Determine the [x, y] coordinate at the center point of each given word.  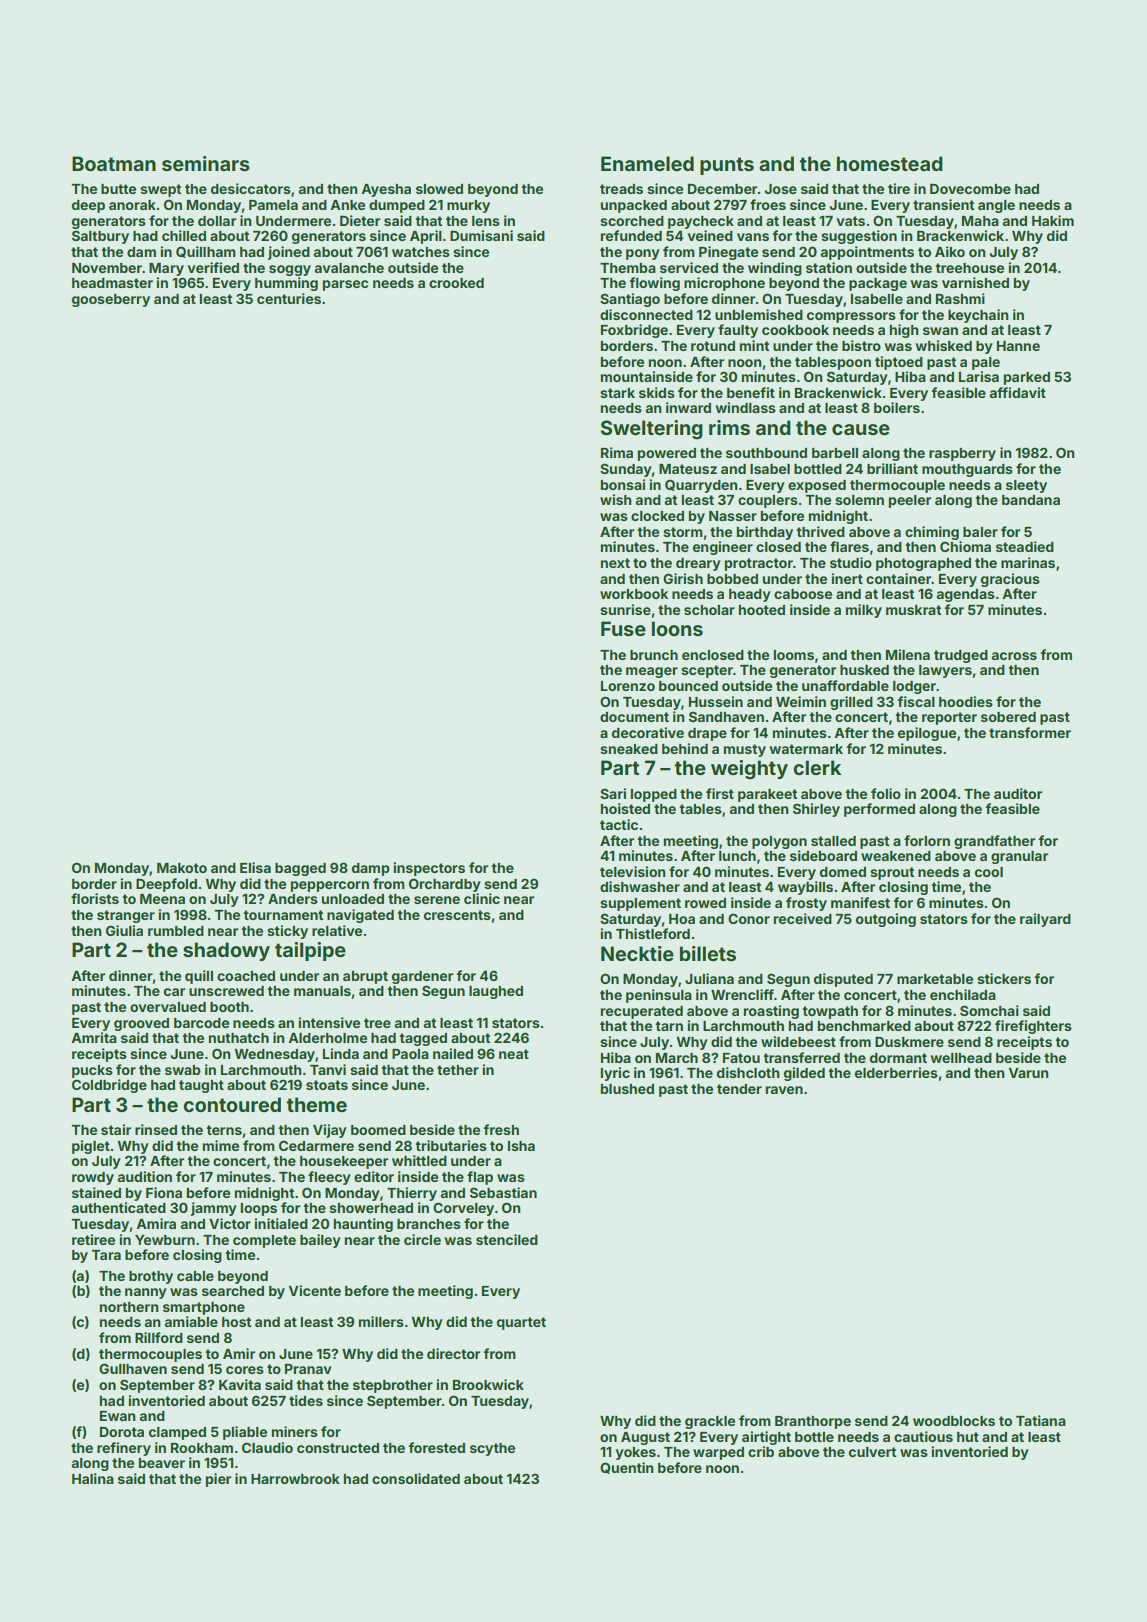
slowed [439, 189]
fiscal [916, 701]
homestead [890, 163]
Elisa [255, 867]
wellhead [961, 1058]
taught [201, 1086]
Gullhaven [133, 1368]
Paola [410, 1054]
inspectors [429, 869]
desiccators [251, 188]
